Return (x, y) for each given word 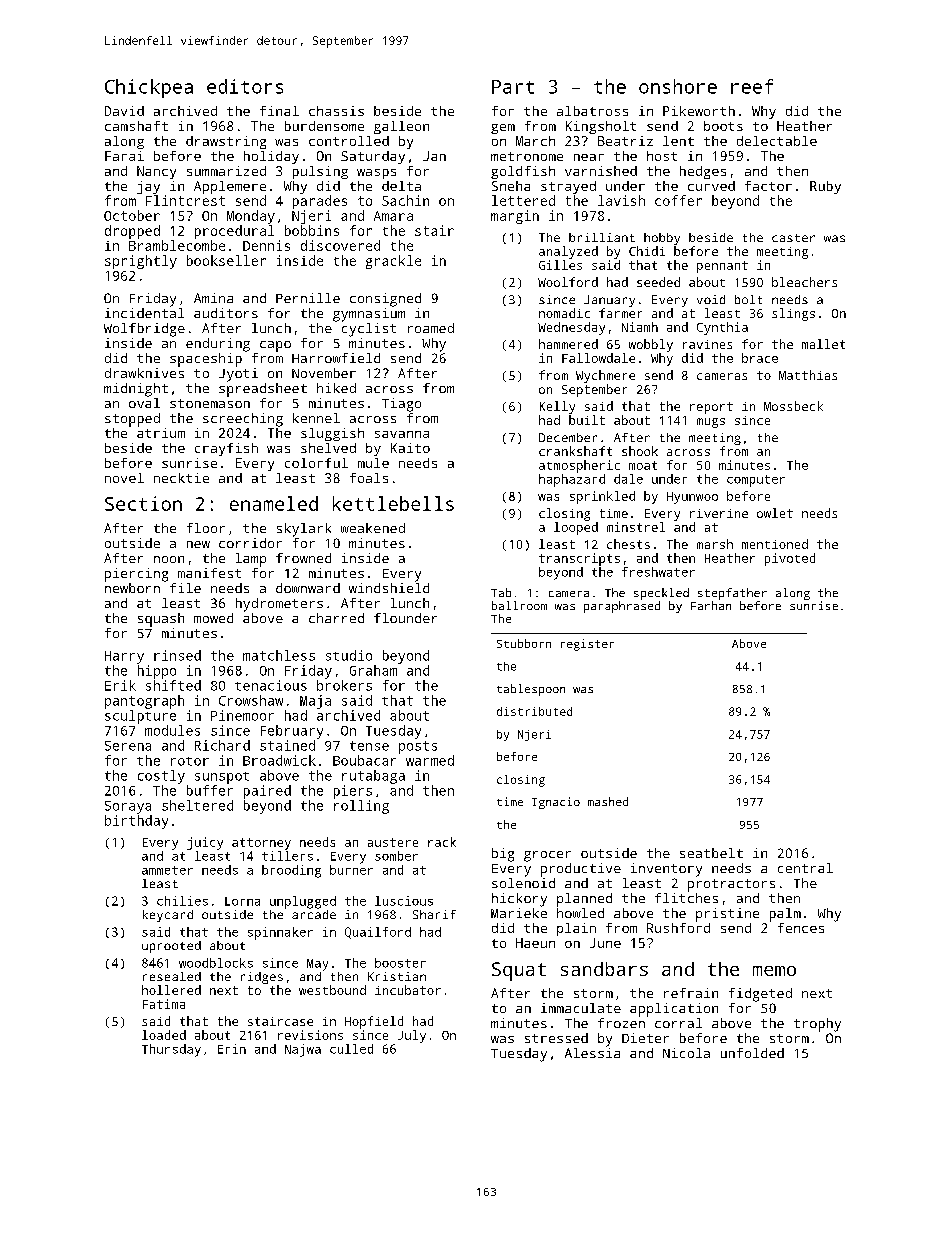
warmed (430, 760)
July (412, 1036)
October (132, 215)
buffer (210, 790)
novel (124, 478)
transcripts (579, 559)
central (805, 868)
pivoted (790, 559)
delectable (777, 141)
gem (503, 129)
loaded (164, 1035)
